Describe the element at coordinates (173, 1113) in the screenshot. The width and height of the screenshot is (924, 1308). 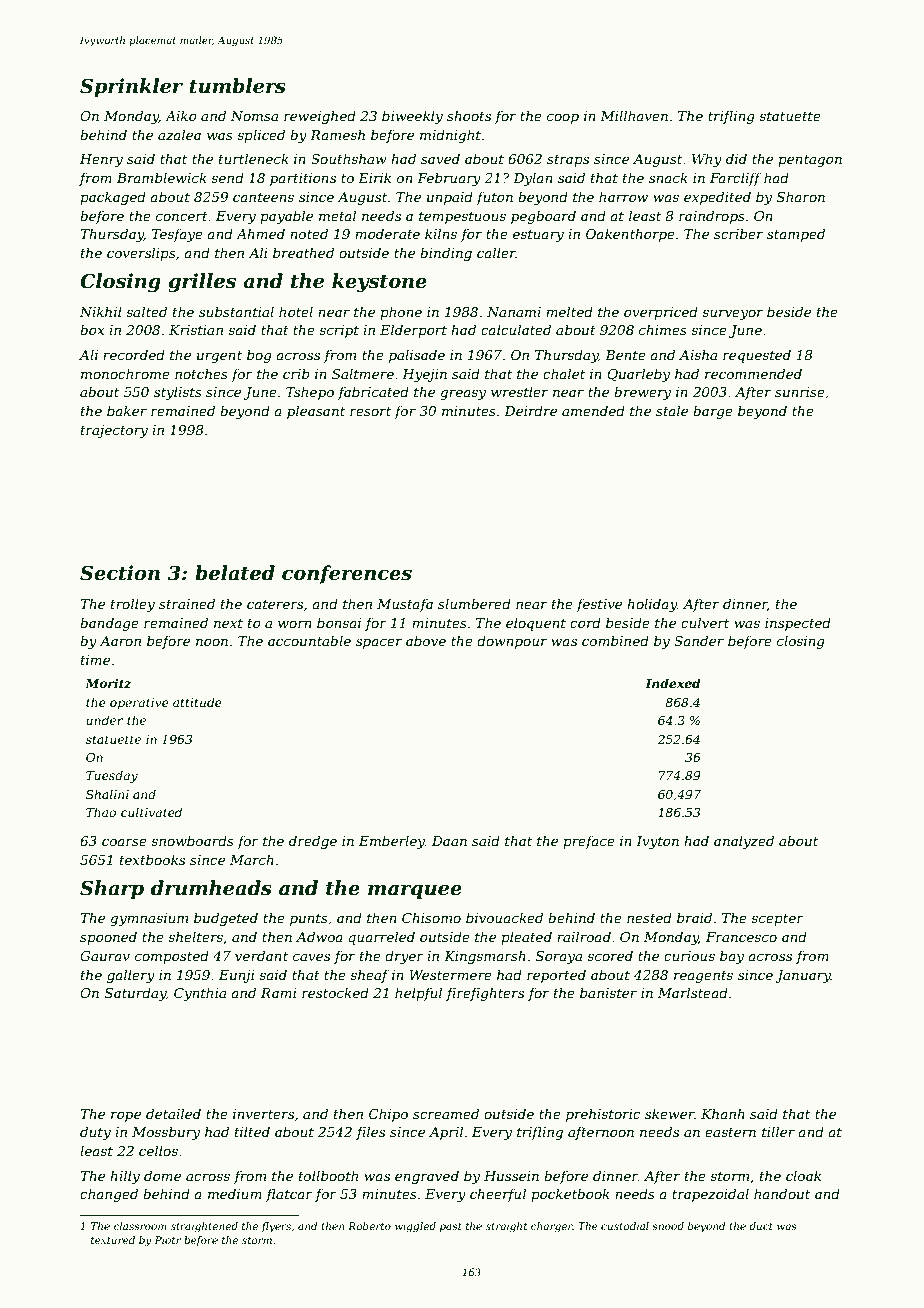
I see `detailed` at that location.
